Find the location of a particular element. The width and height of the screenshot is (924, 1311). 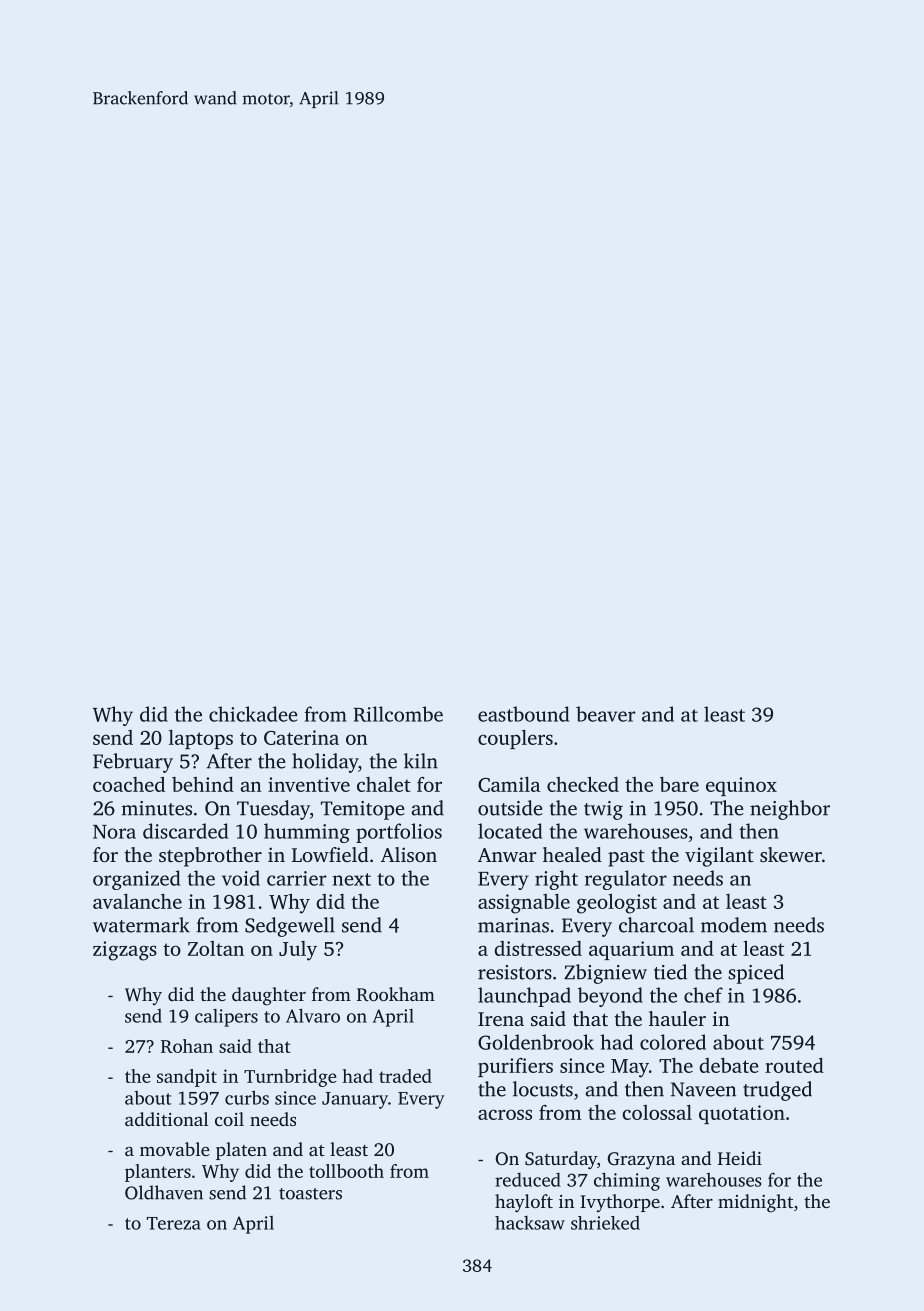

launchpad is located at coordinates (524, 997).
